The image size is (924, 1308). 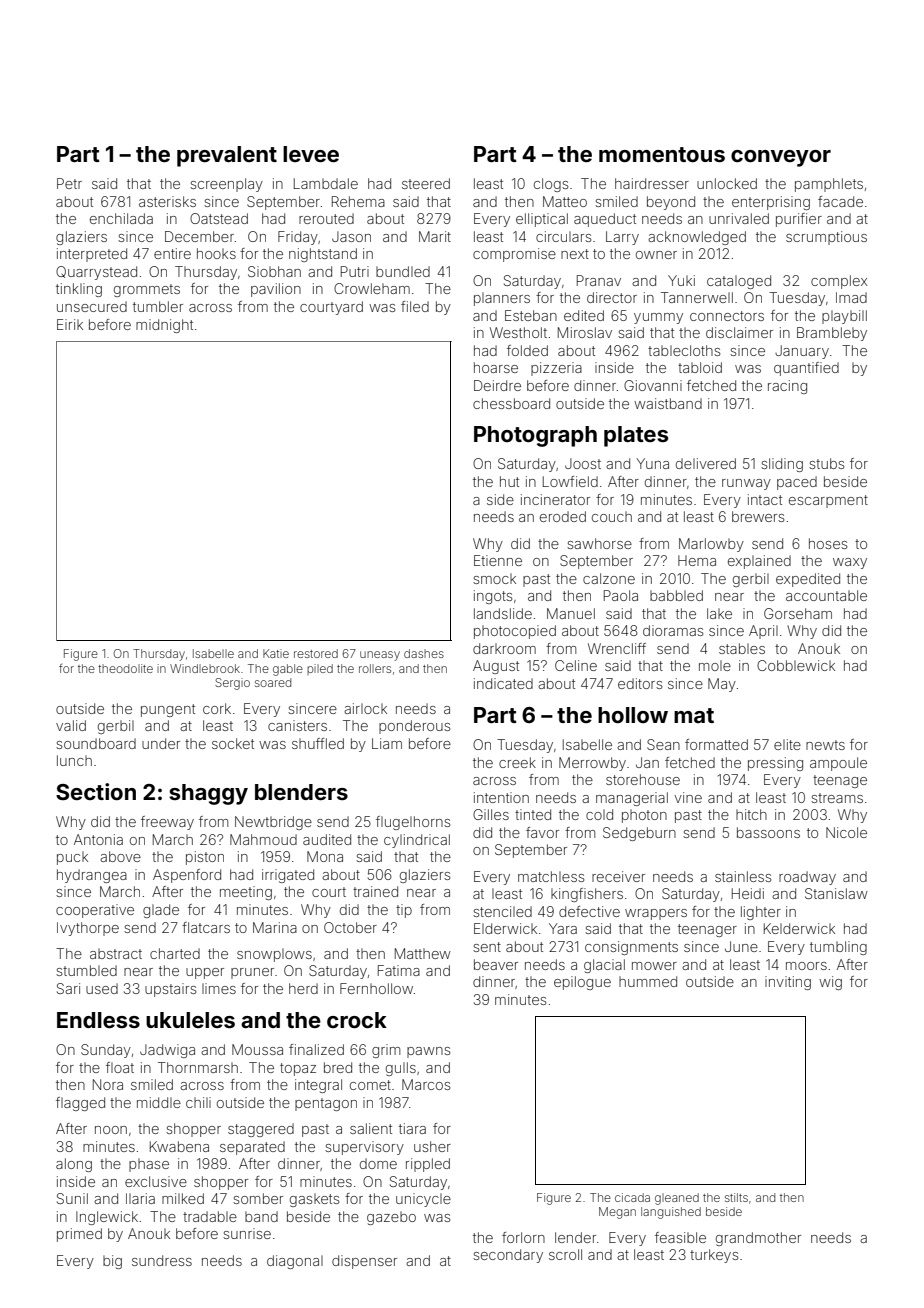 I want to click on sundress, so click(x=162, y=1260).
